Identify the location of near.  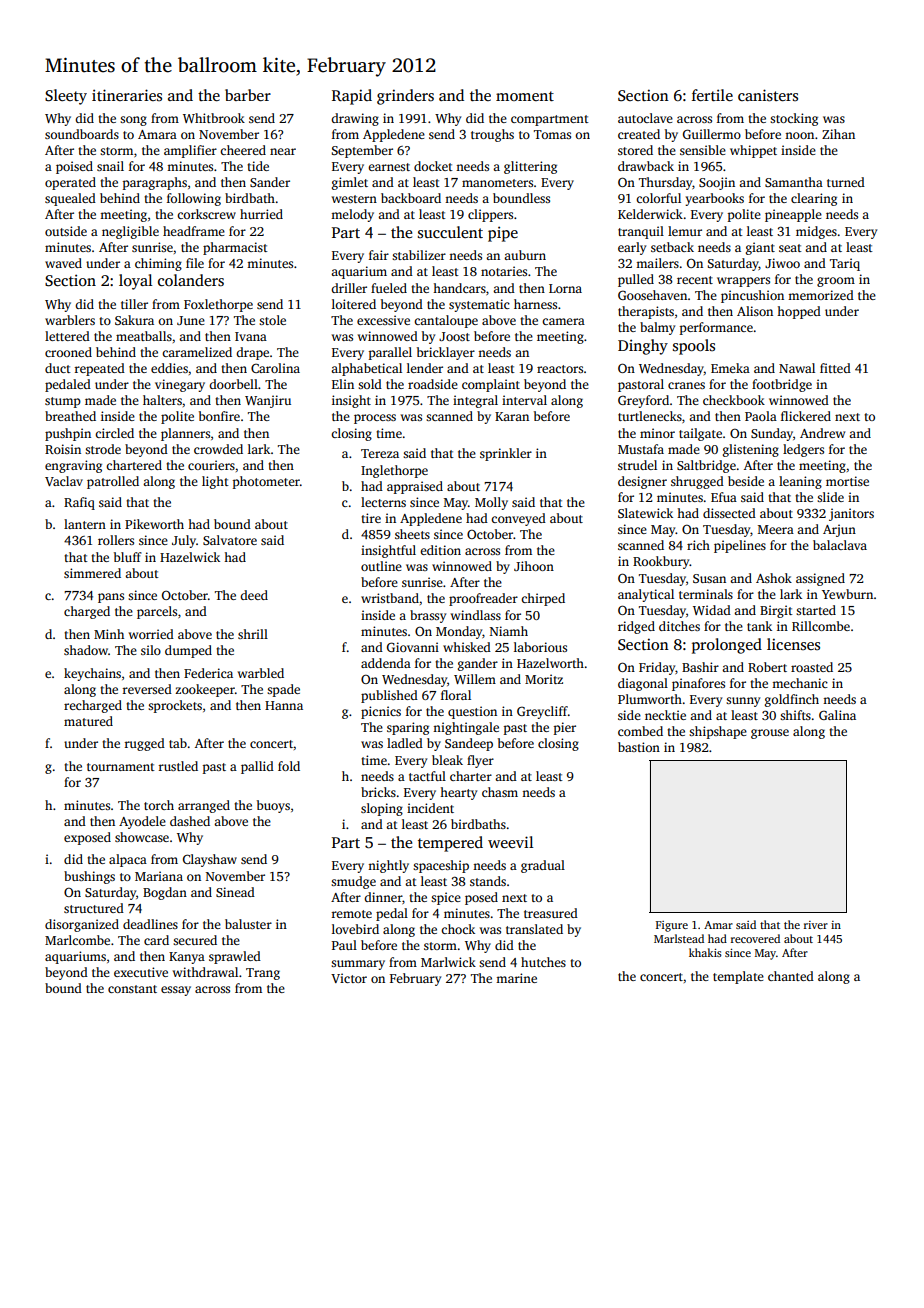
(283, 151).
